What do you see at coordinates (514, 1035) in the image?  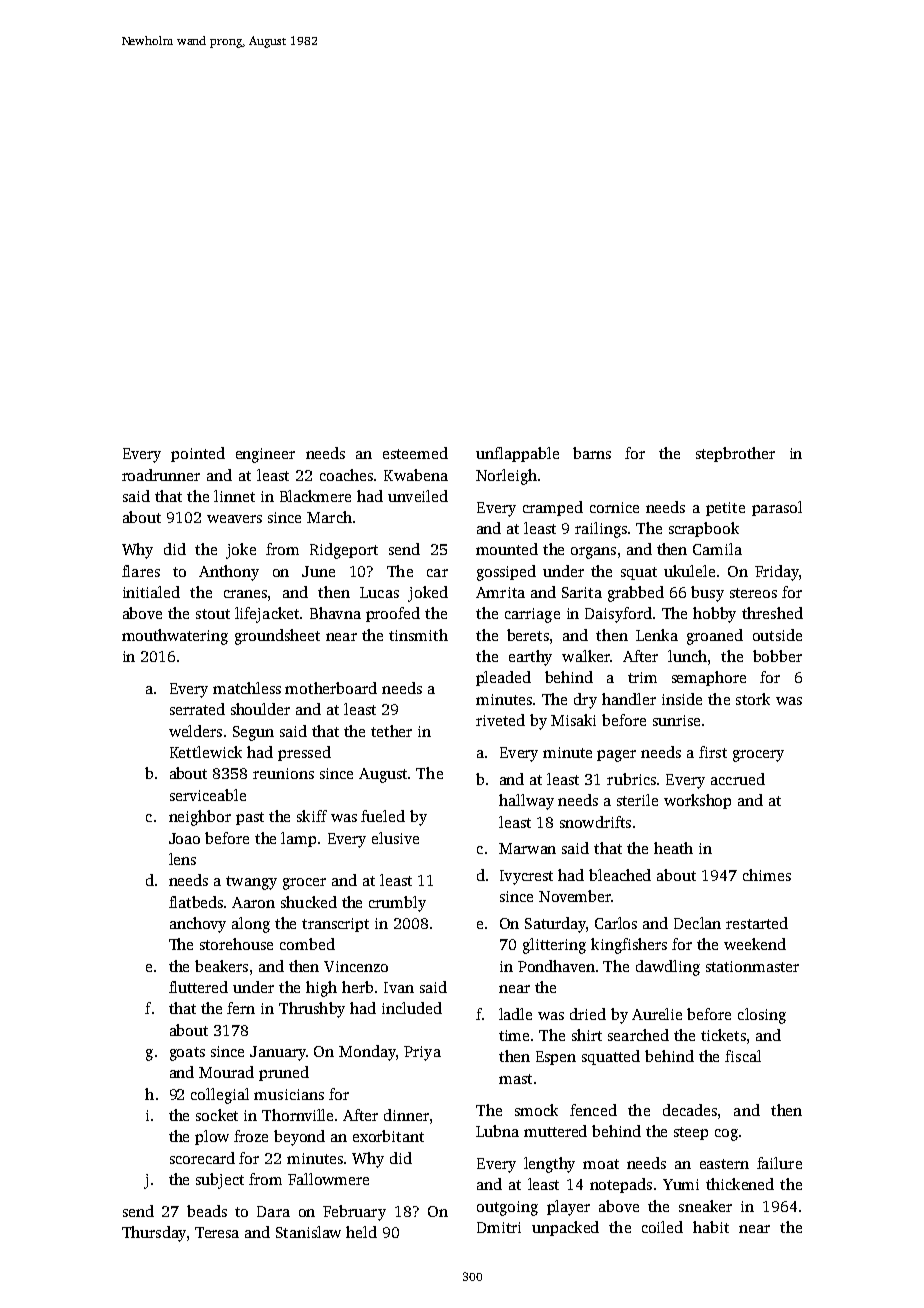 I see `time` at bounding box center [514, 1035].
